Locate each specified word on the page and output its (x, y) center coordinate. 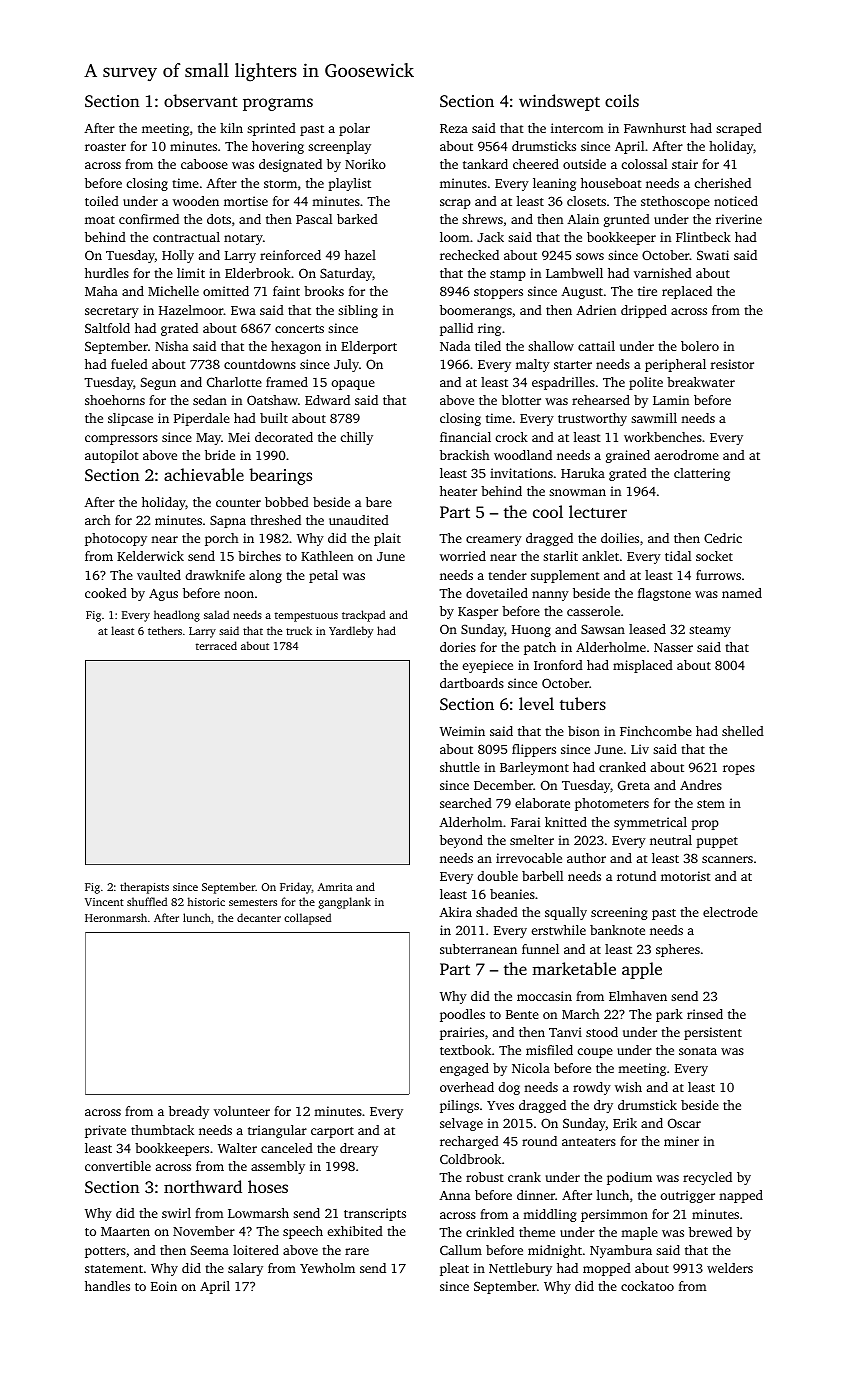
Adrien (596, 310)
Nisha (171, 346)
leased (647, 629)
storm (280, 184)
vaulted (159, 575)
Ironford (558, 665)
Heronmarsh (116, 917)
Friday (296, 888)
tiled (488, 346)
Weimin (462, 731)
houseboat (611, 183)
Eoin (164, 1286)
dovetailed (497, 593)
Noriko (365, 164)
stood (602, 1032)
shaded (497, 912)
